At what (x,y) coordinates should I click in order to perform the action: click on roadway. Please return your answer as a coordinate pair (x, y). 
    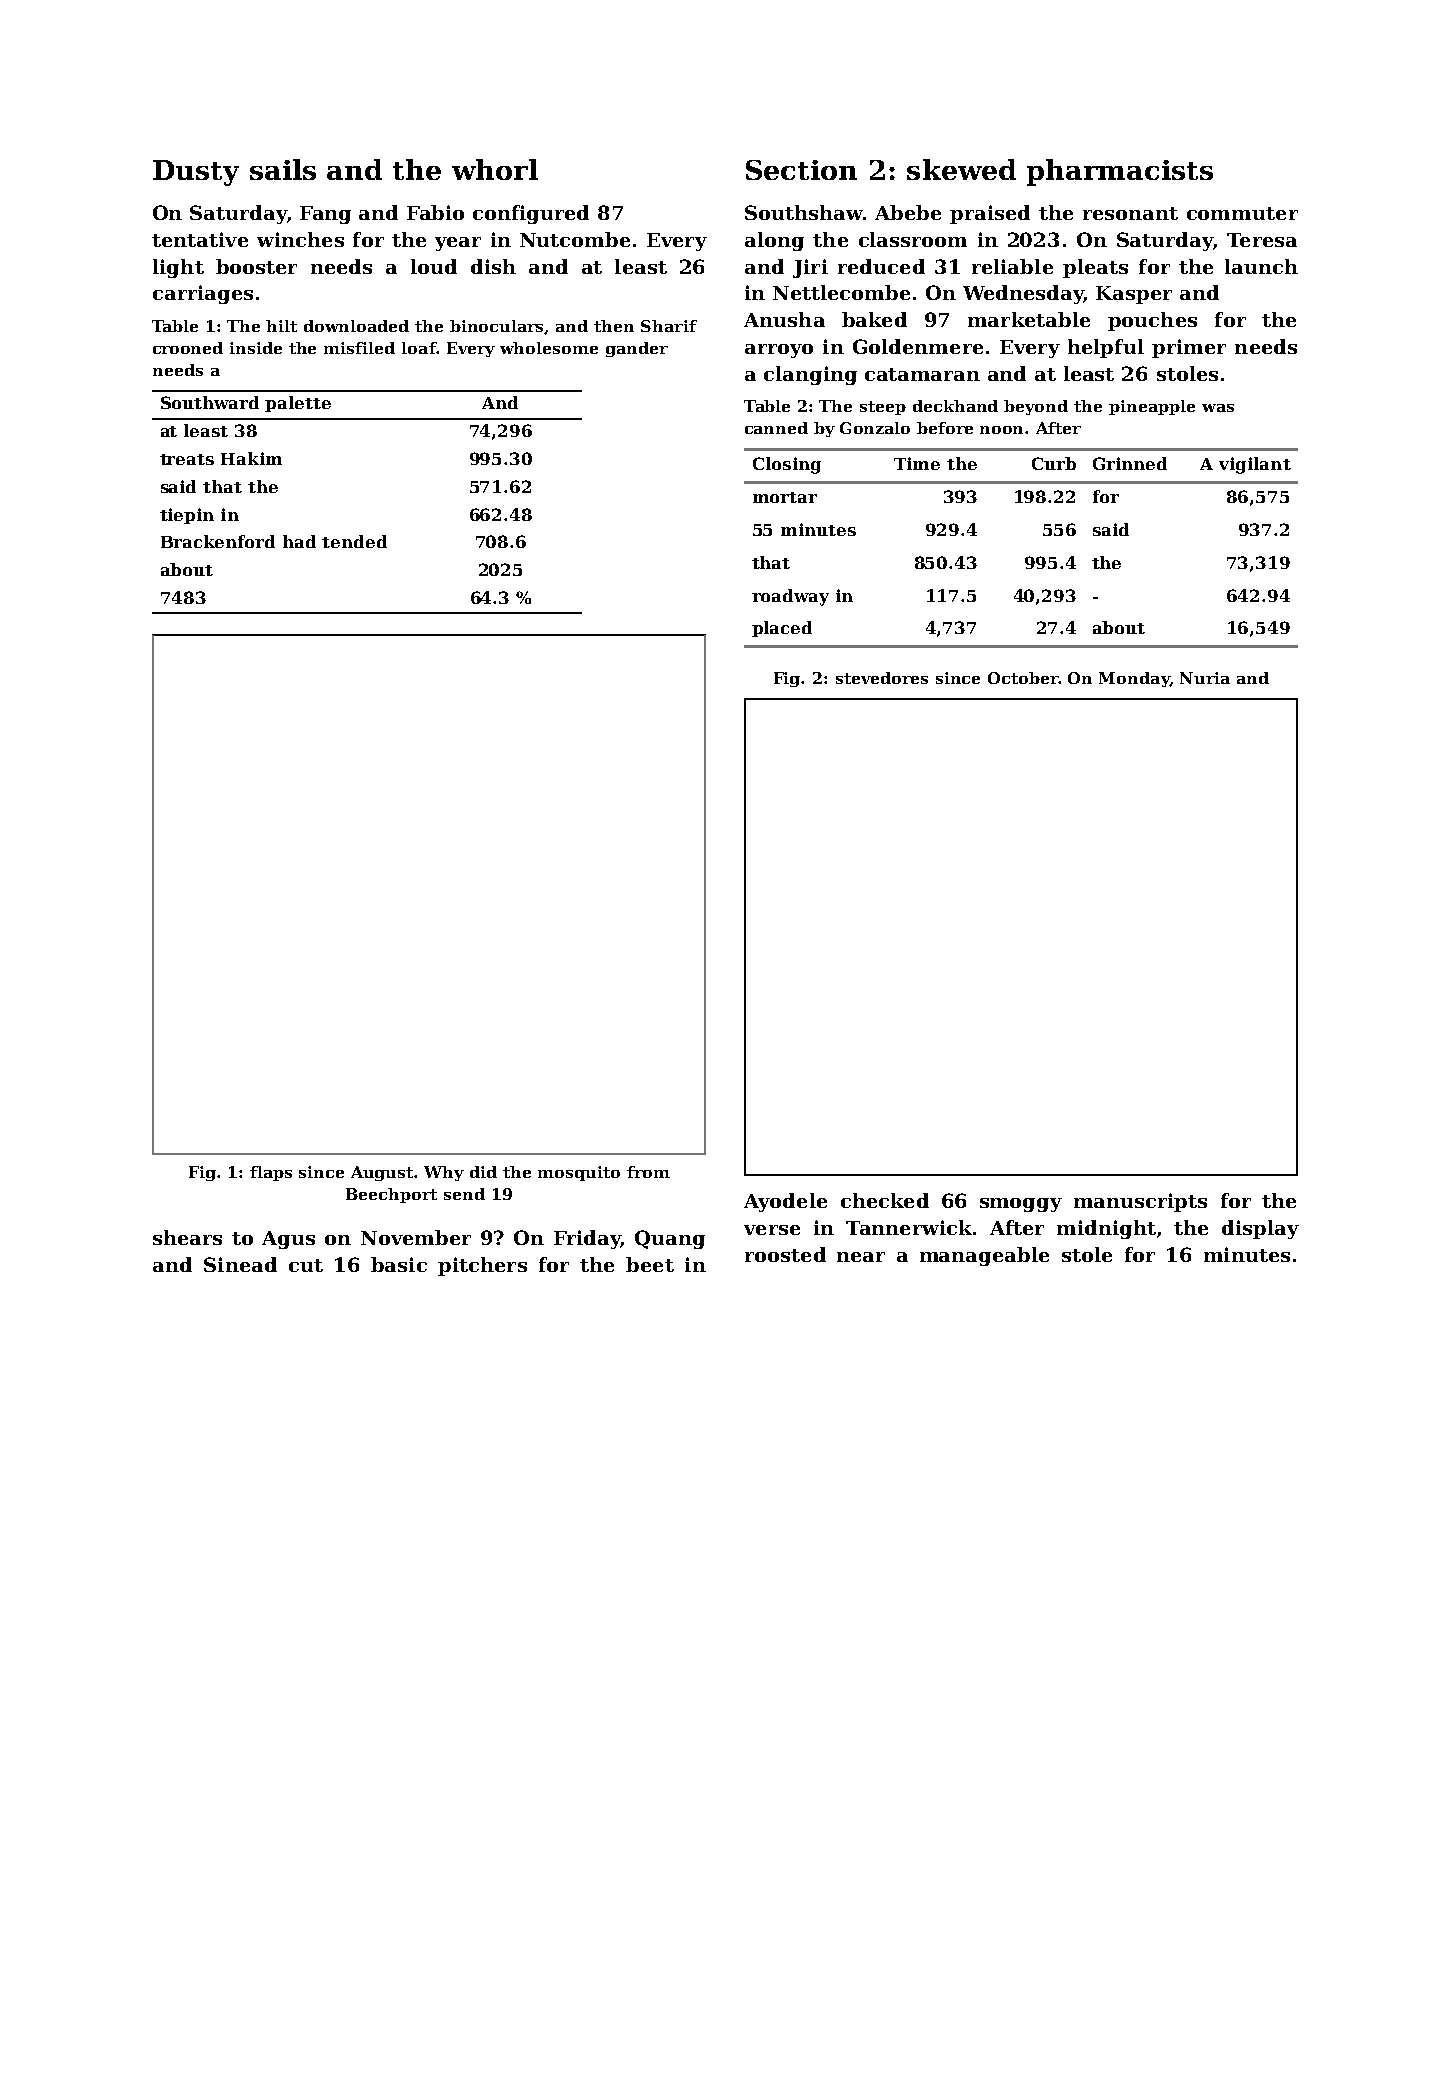
    Looking at the image, I should click on (790, 597).
